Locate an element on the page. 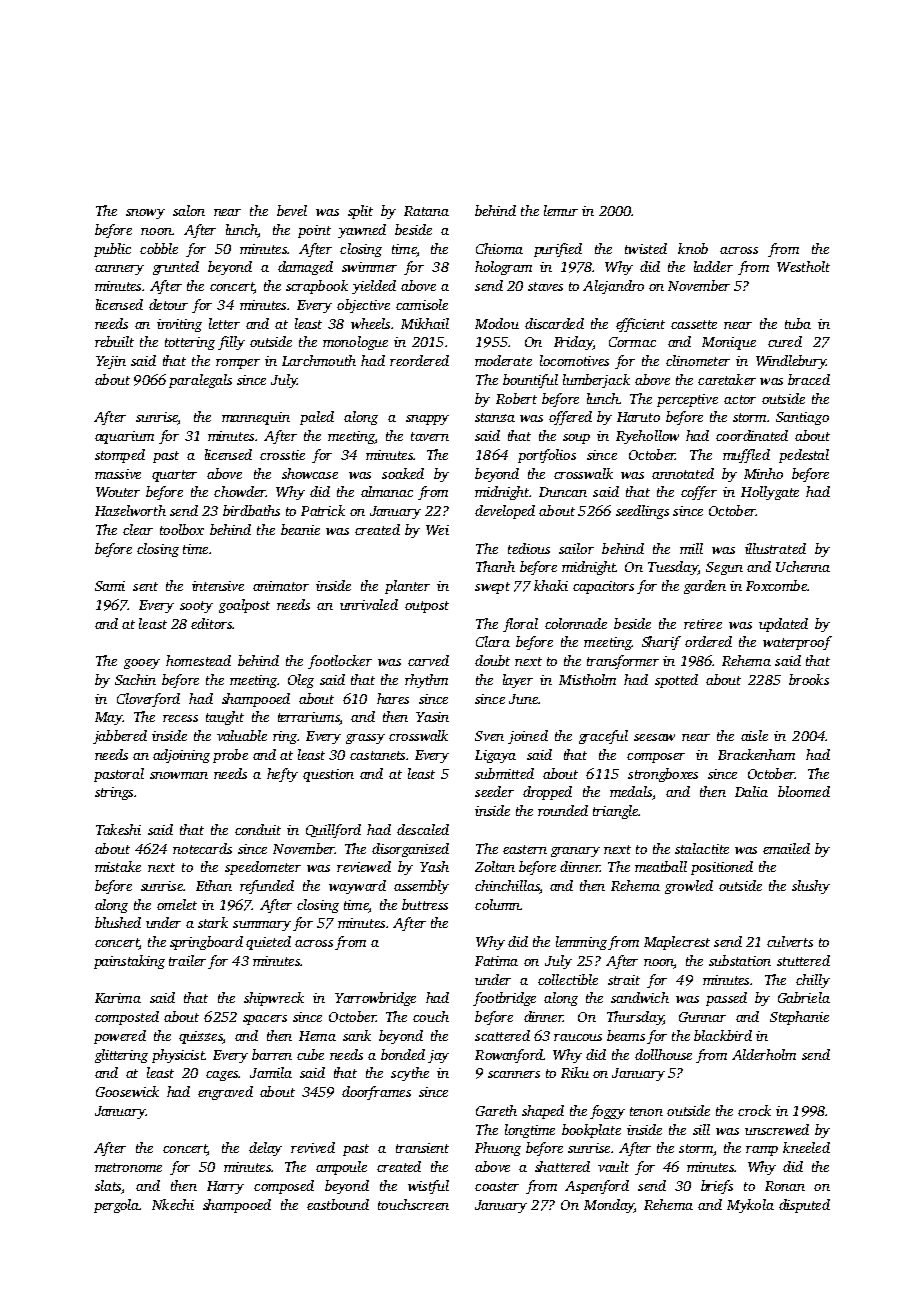 Image resolution: width=924 pixels, height=1308 pixels. soup is located at coordinates (576, 439).
